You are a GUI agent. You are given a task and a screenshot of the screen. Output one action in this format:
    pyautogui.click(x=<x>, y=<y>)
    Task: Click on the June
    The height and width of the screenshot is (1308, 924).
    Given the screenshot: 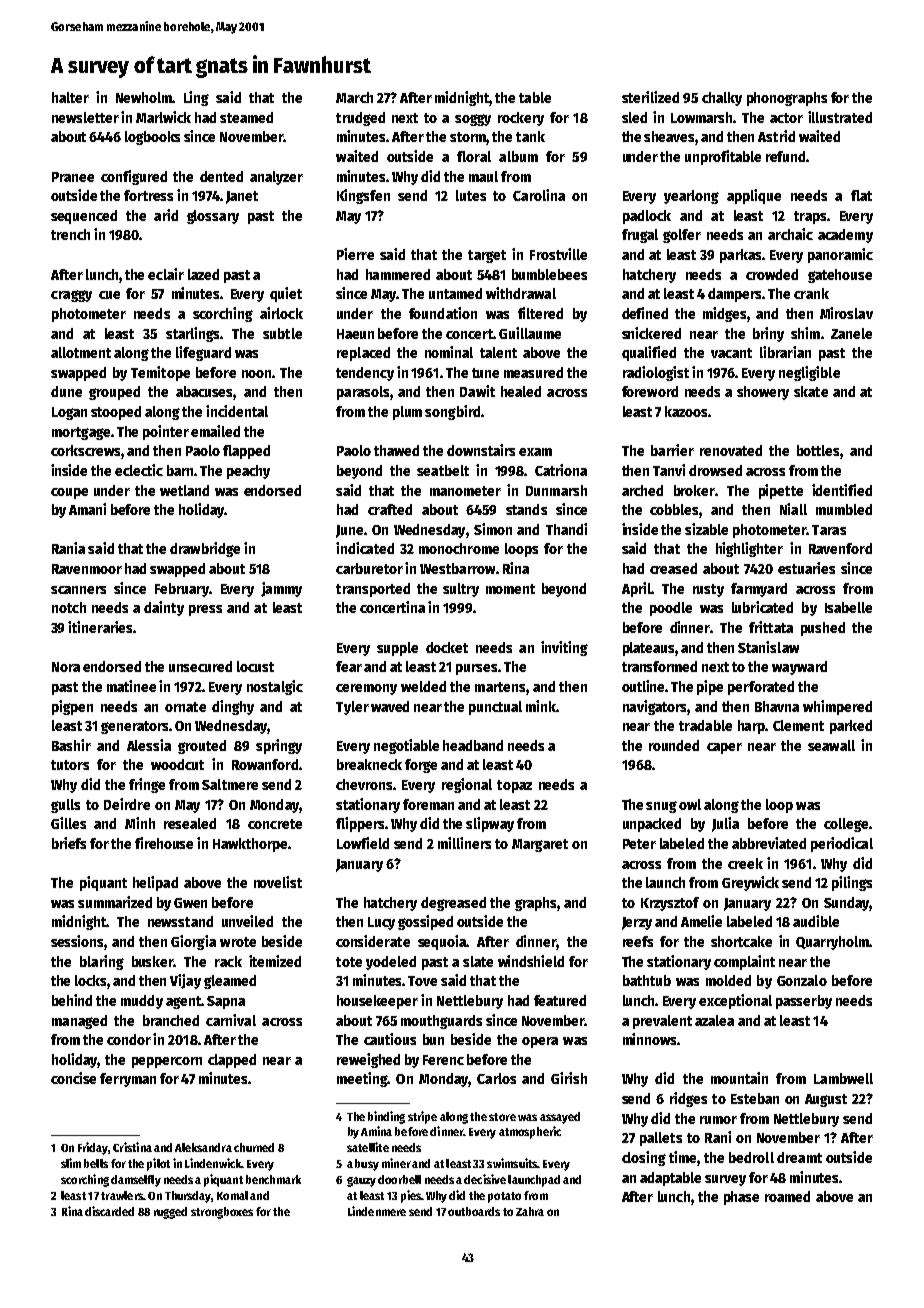 What is the action you would take?
    pyautogui.click(x=349, y=531)
